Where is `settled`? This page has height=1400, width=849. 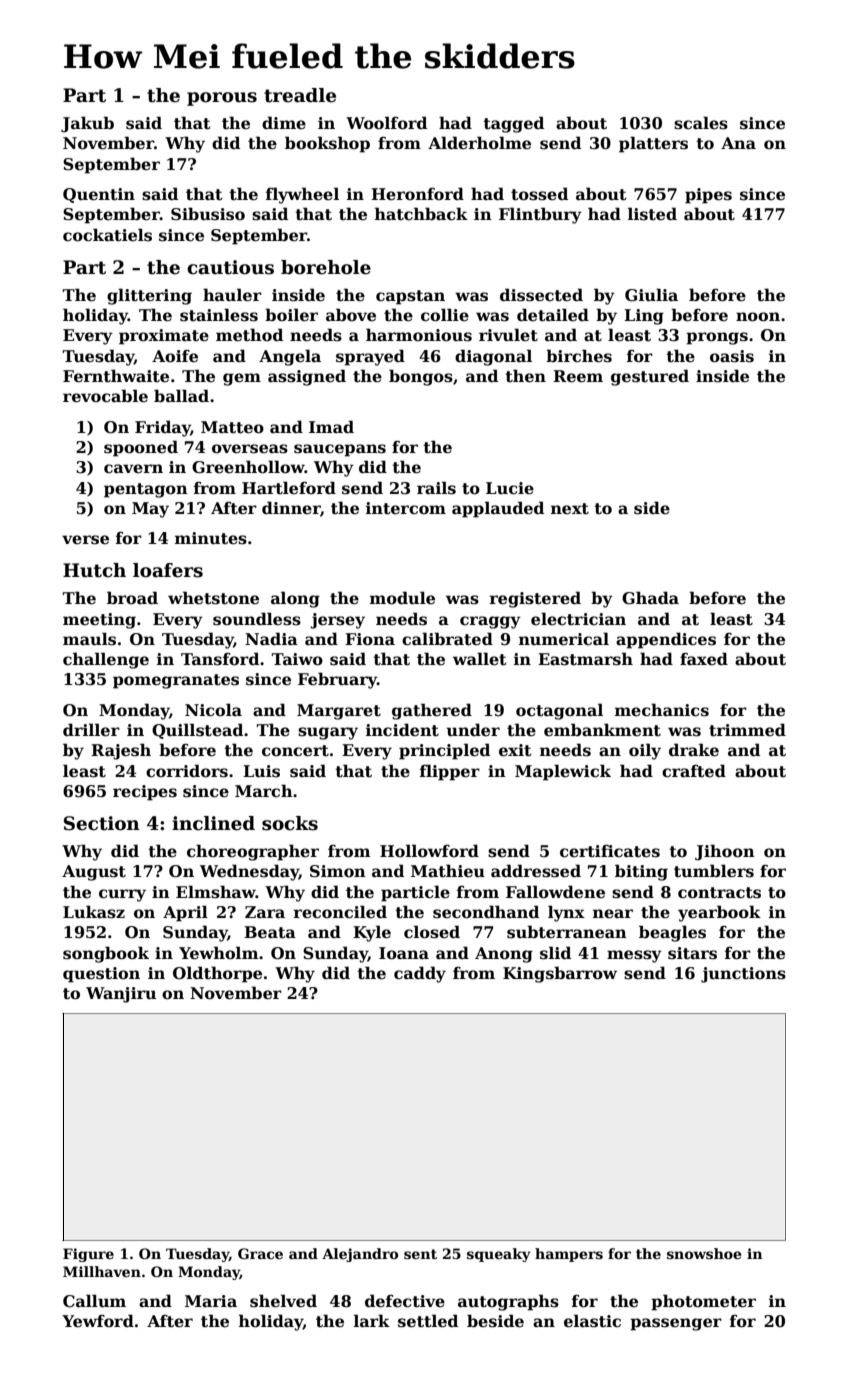 settled is located at coordinates (428, 1321).
